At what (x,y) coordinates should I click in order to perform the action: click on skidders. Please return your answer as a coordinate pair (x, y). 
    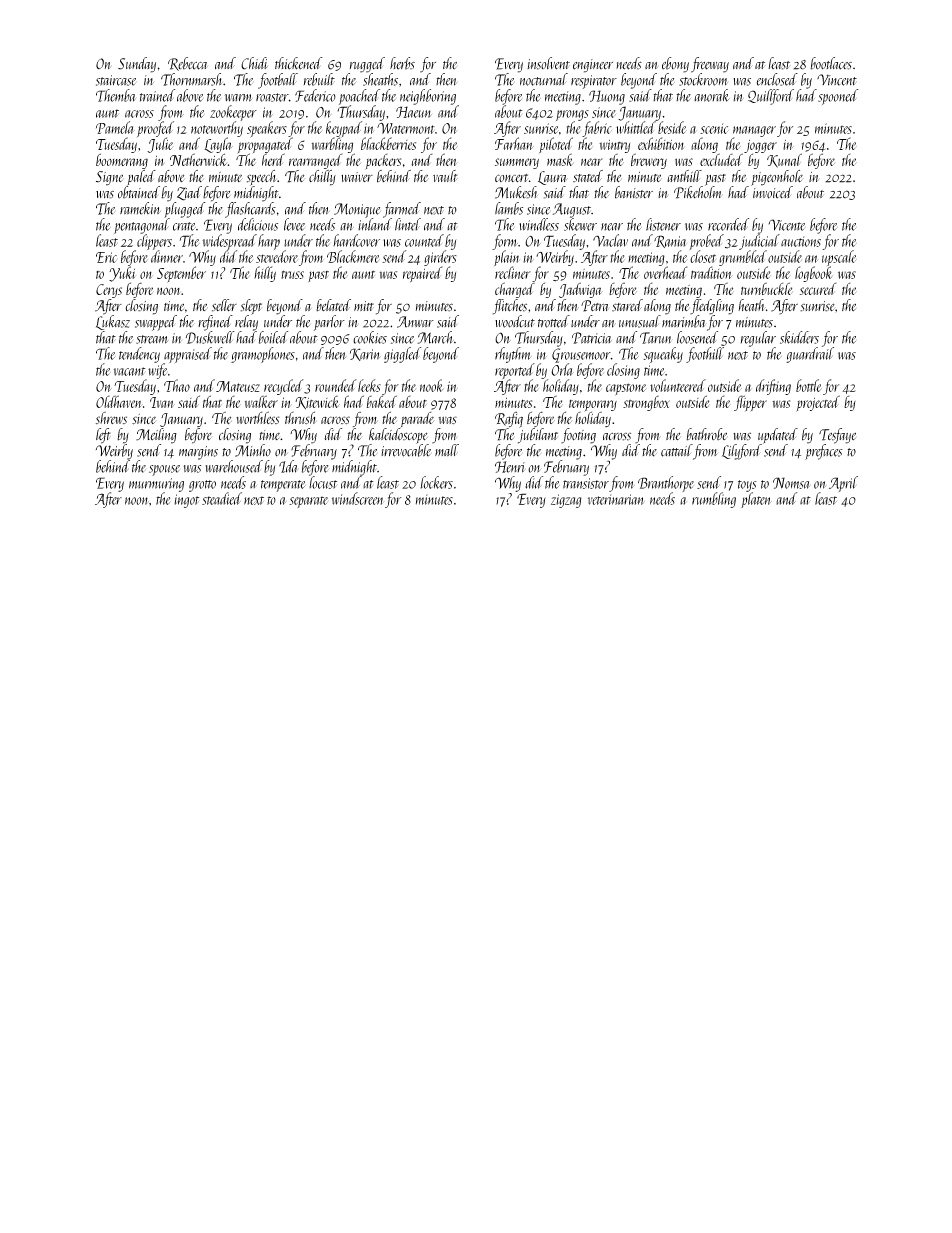
    Looking at the image, I should click on (799, 337).
